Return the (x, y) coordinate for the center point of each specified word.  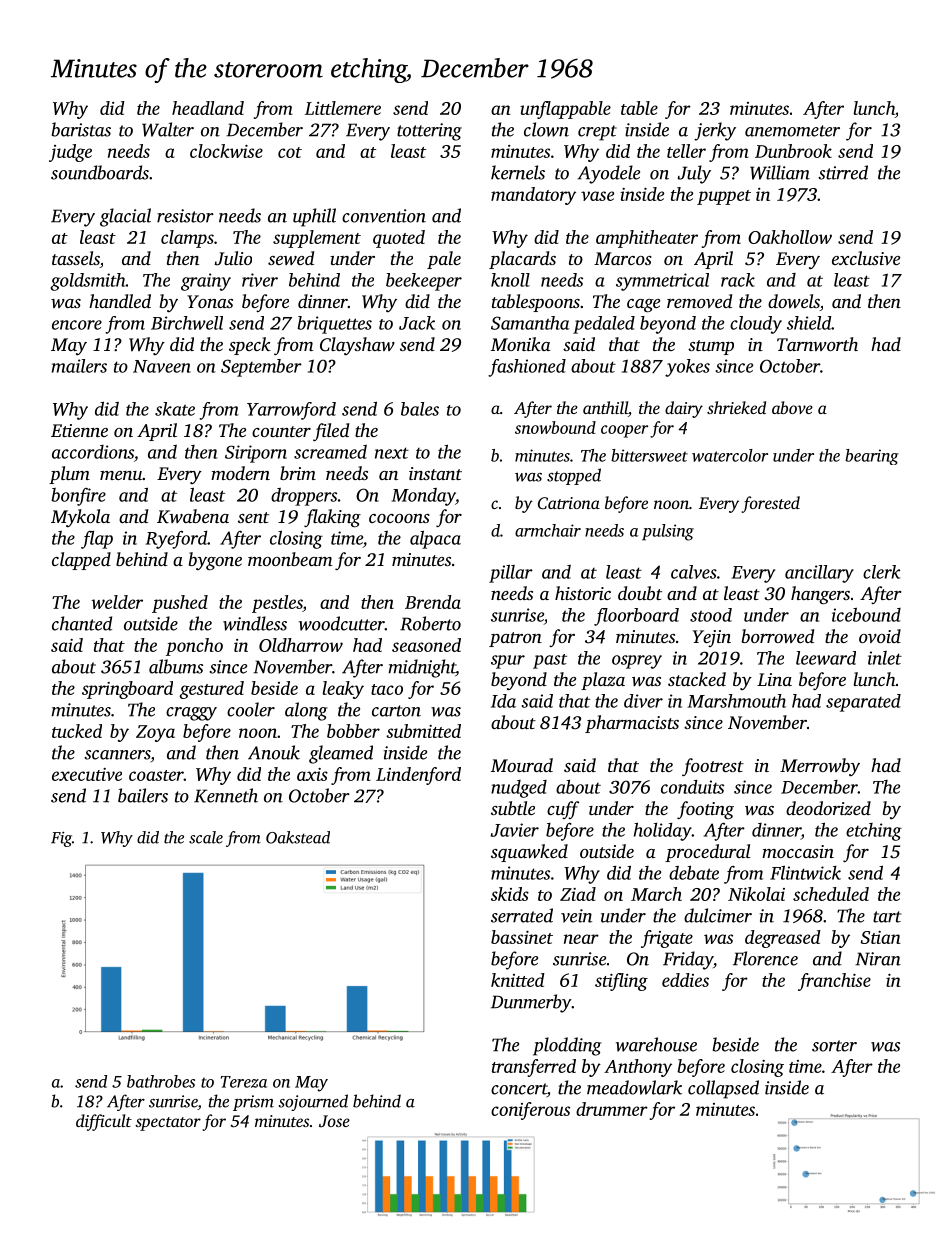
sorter (834, 1046)
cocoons (399, 518)
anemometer (792, 131)
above (792, 407)
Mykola (80, 518)
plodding (567, 1046)
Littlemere (343, 108)
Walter (168, 129)
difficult (104, 1122)
